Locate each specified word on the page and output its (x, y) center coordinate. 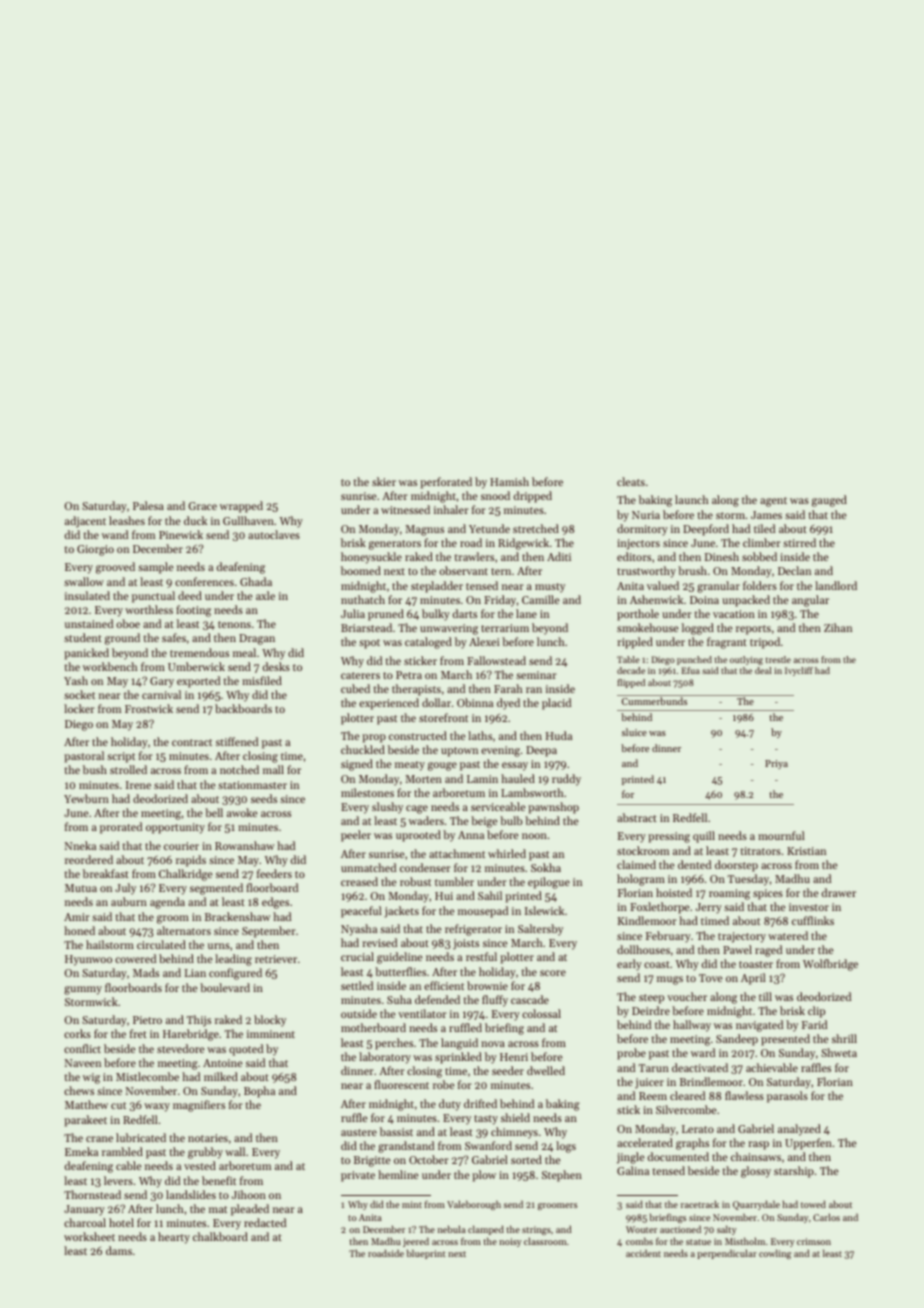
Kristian (806, 851)
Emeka (81, 1151)
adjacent (85, 522)
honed (79, 930)
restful (481, 956)
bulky (436, 615)
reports (753, 630)
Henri (514, 1057)
